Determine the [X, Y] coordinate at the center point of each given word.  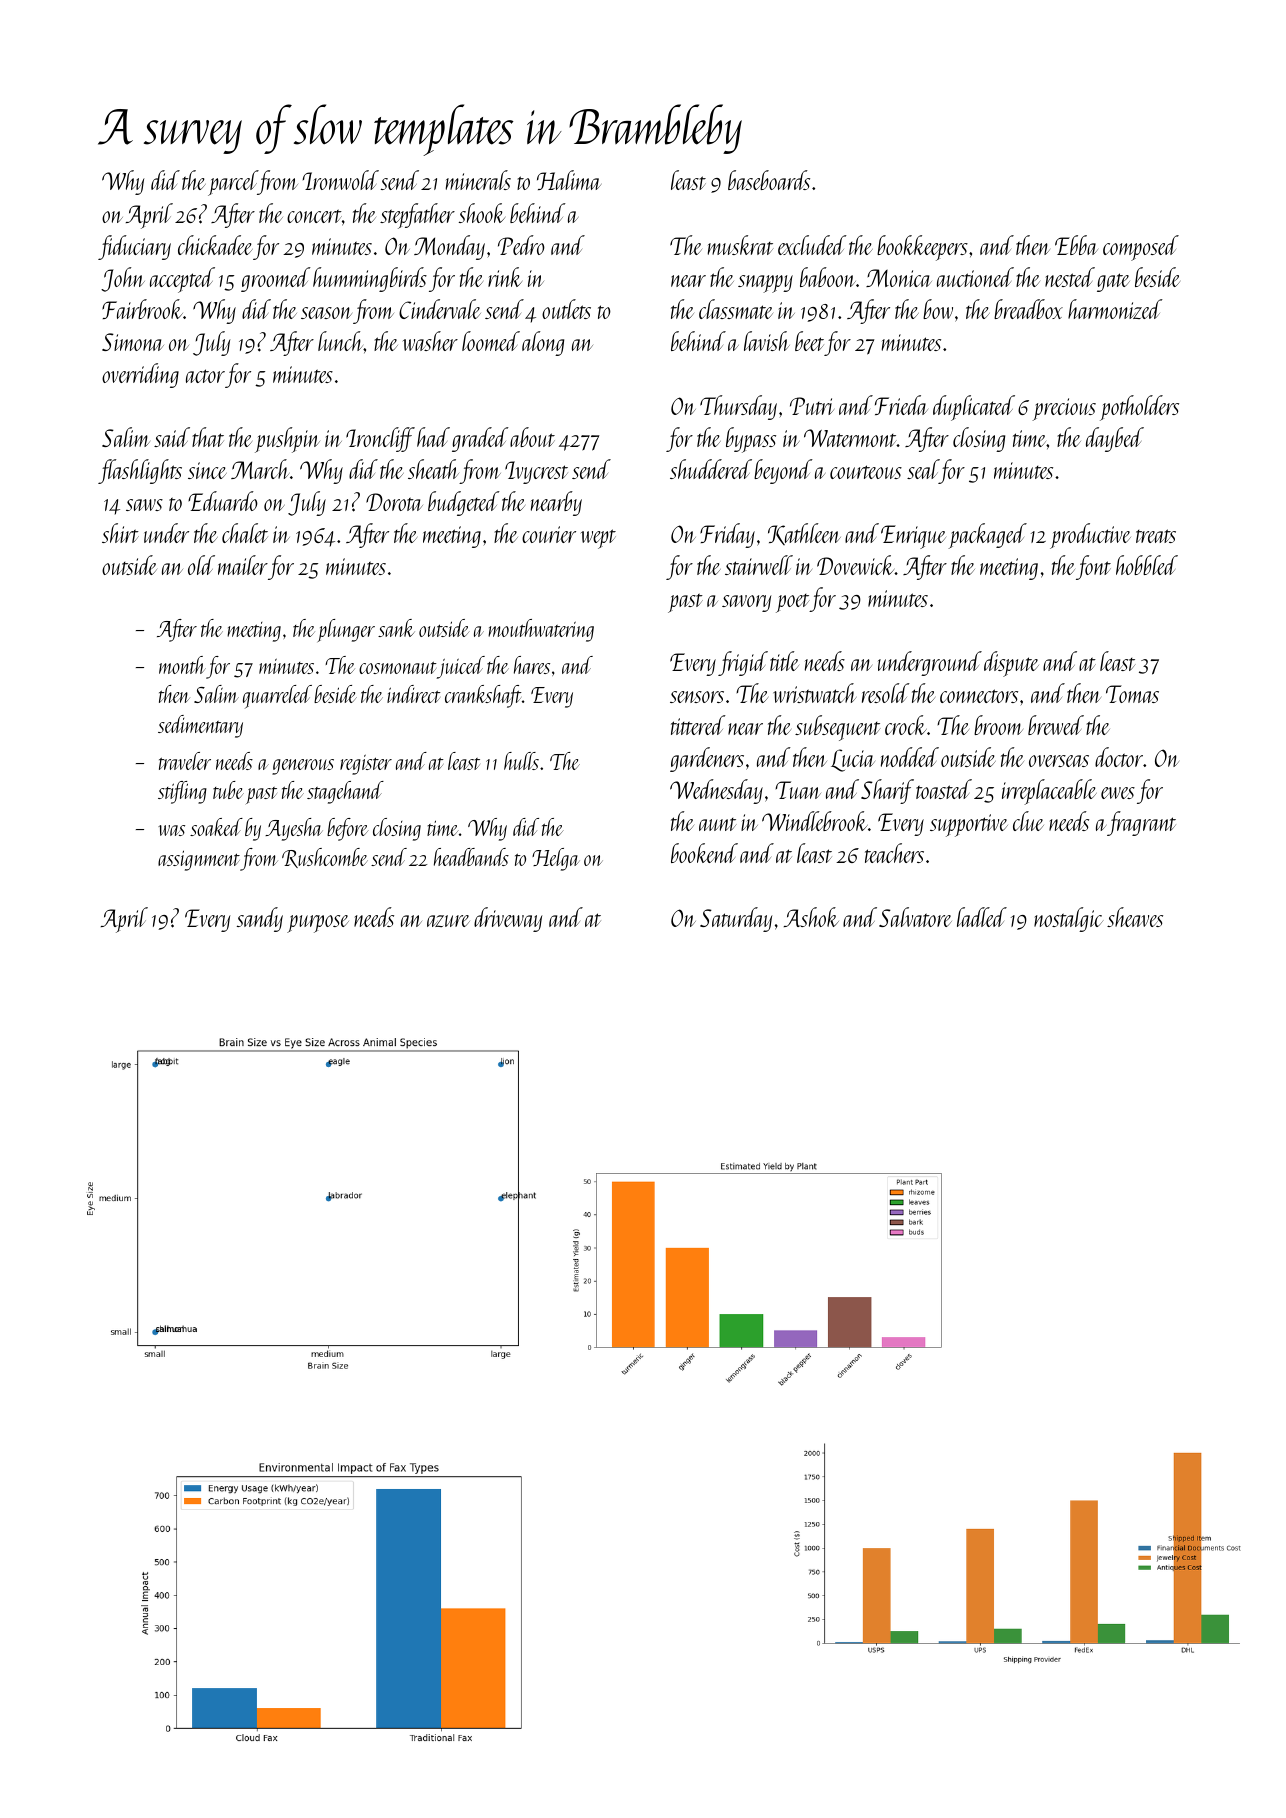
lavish [767, 341]
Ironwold [341, 180]
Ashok [811, 917]
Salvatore [915, 917]
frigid [743, 663]
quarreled [277, 697]
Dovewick [856, 565]
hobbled [1147, 565]
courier [549, 534]
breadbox [1028, 309]
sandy [260, 919]
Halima [569, 180]
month [182, 665]
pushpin [287, 440]
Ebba [1076, 245]
